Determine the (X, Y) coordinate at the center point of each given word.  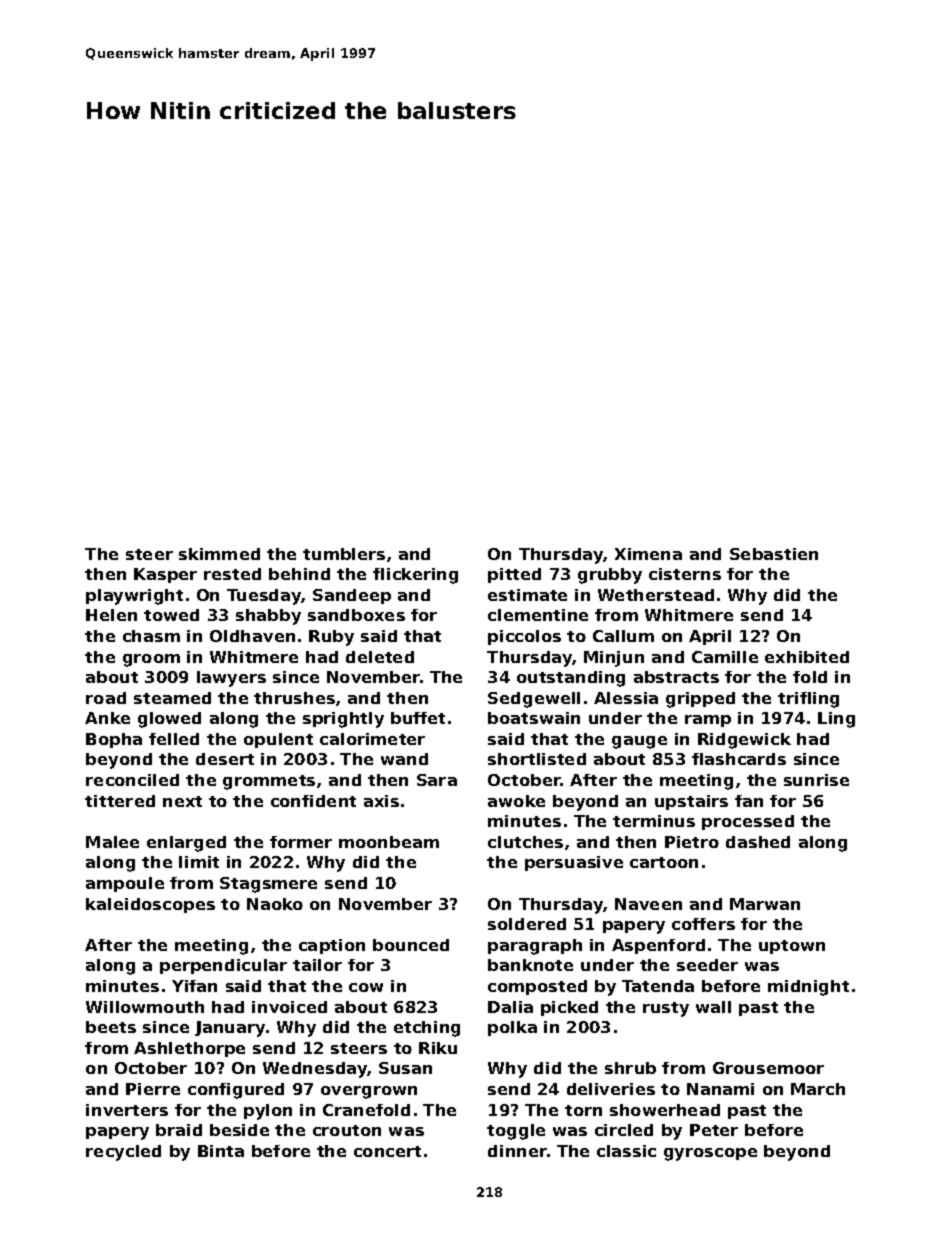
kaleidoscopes (150, 905)
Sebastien (774, 554)
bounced (411, 945)
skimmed (219, 554)
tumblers (344, 554)
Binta (221, 1151)
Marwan (765, 904)
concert (387, 1151)
